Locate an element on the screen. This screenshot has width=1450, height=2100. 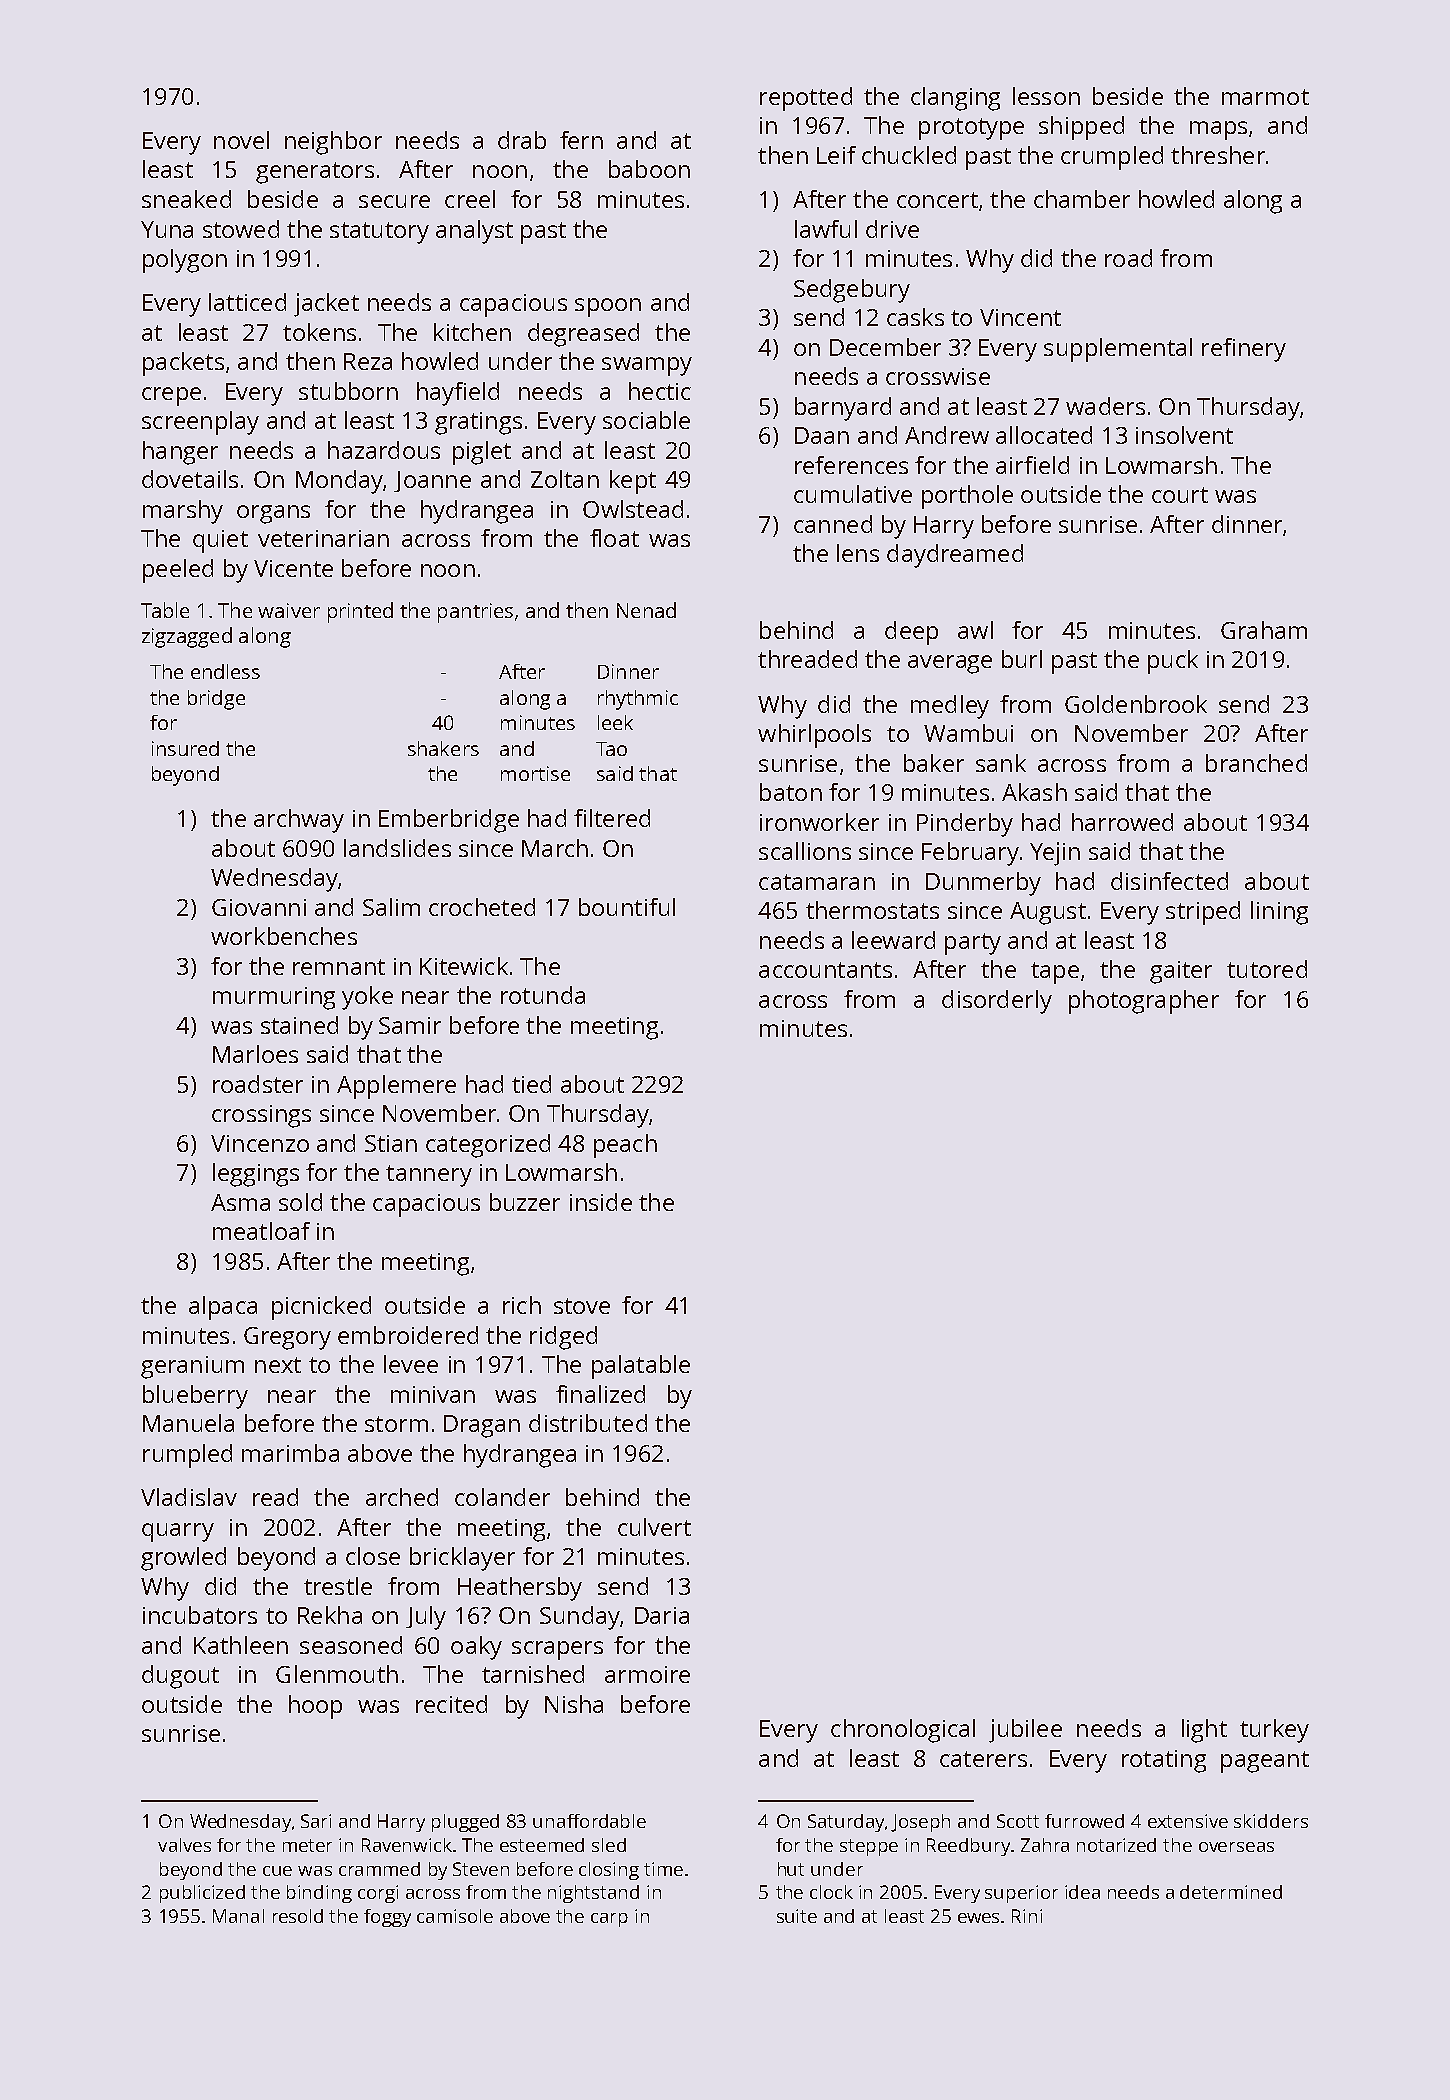
novel is located at coordinates (241, 140).
